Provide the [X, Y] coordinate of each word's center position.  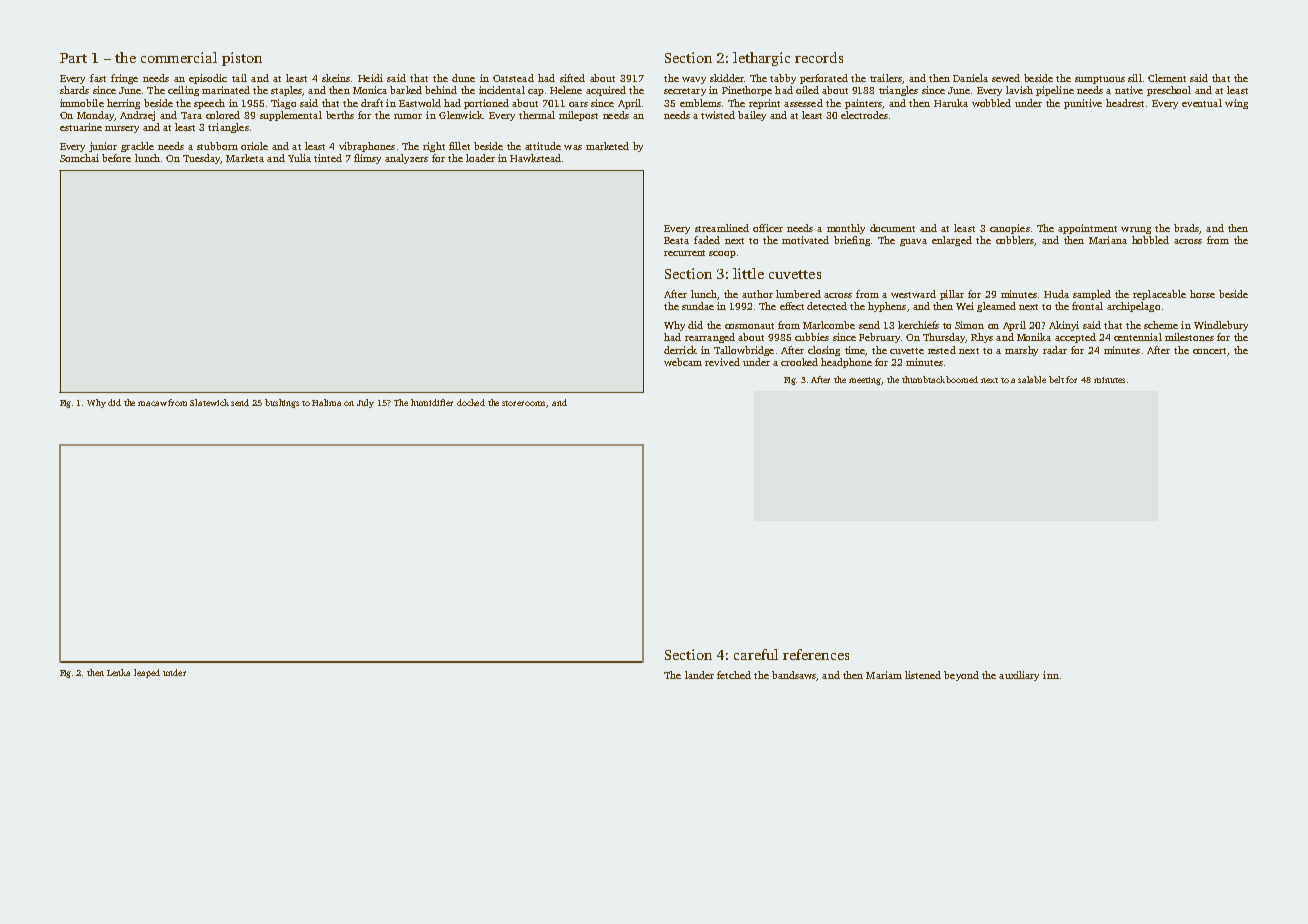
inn [1051, 675]
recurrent [684, 253]
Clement [1167, 78]
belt [1056, 379]
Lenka [118, 672]
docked [471, 402]
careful [756, 654]
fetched [734, 675]
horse [1202, 294]
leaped [147, 673]
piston [242, 59]
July [365, 403]
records [819, 57]
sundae [698, 306]
